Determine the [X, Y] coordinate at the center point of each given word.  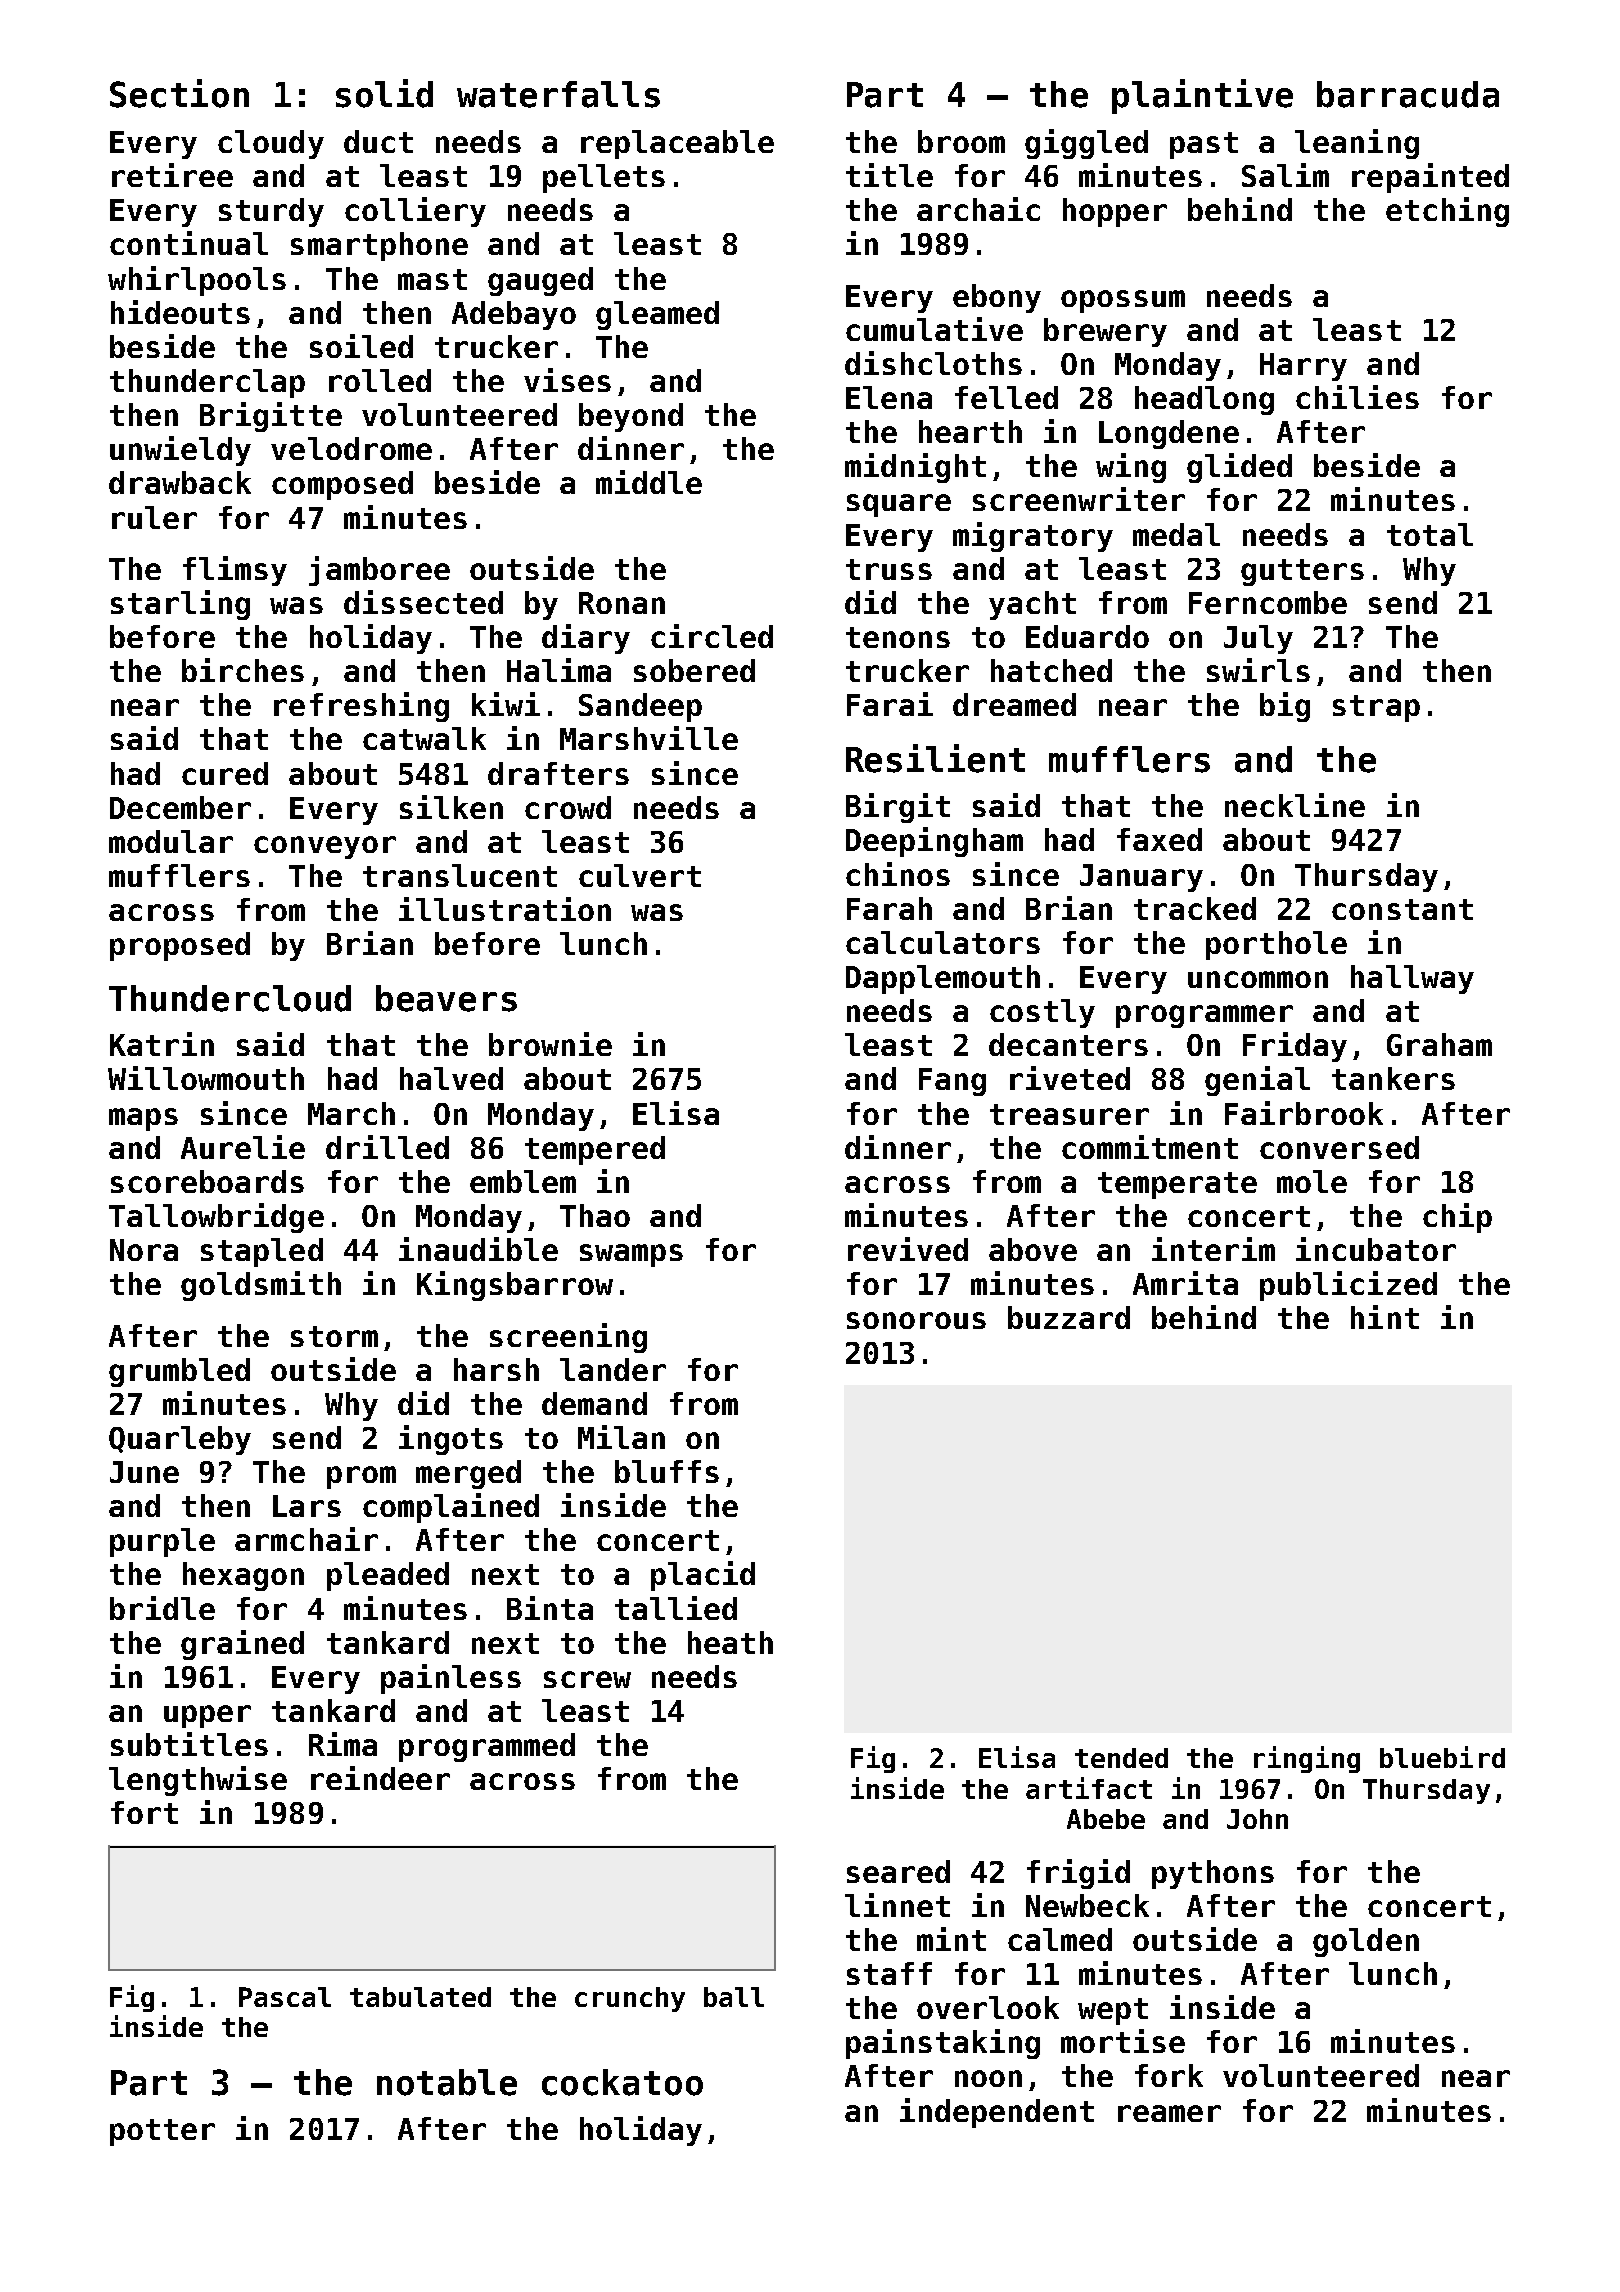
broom [961, 141]
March [351, 1113]
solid [384, 93]
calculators [943, 942]
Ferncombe [1268, 602]
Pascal [285, 1997]
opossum [1123, 301]
